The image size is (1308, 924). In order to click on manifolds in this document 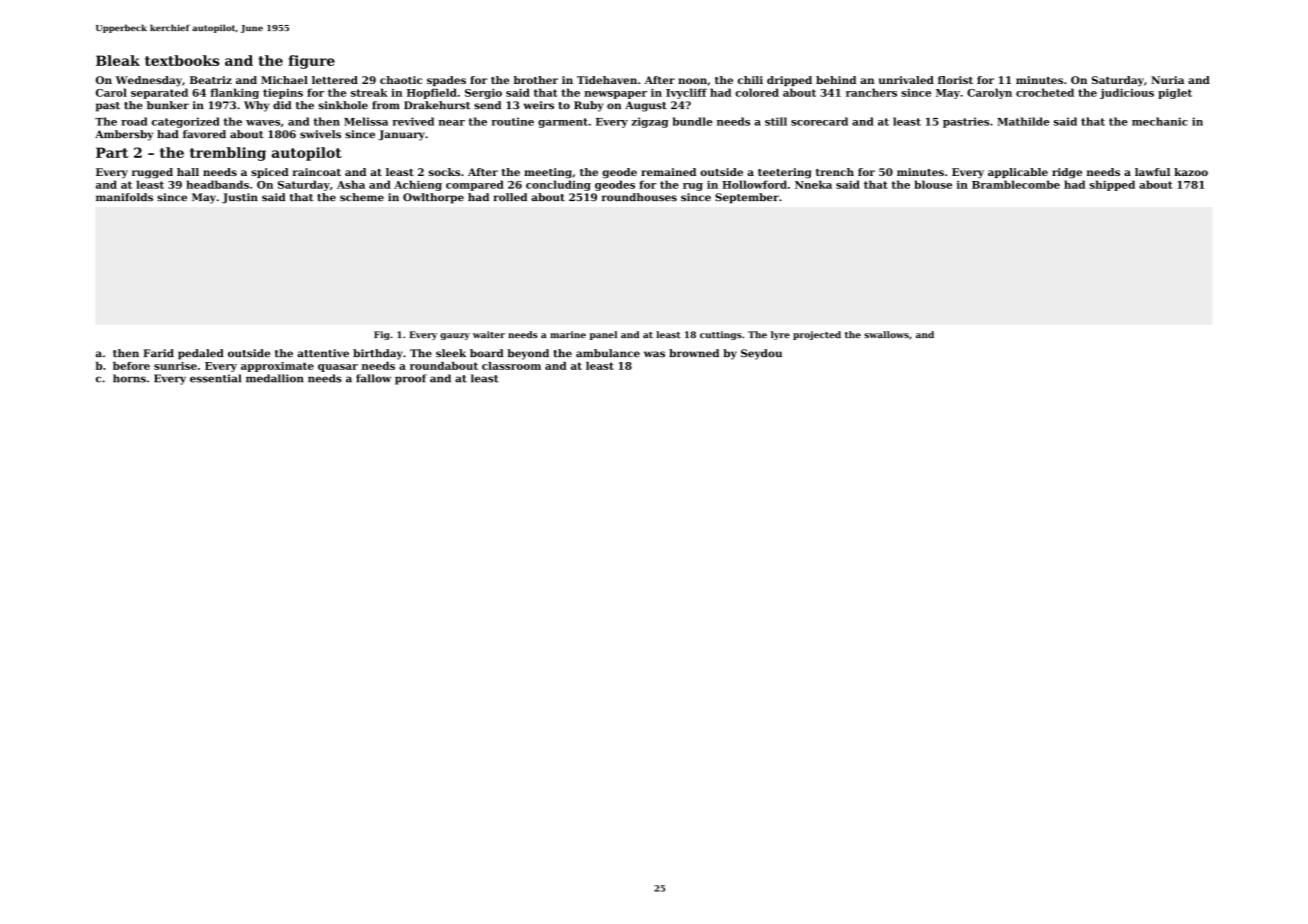, I will do `click(124, 197)`.
